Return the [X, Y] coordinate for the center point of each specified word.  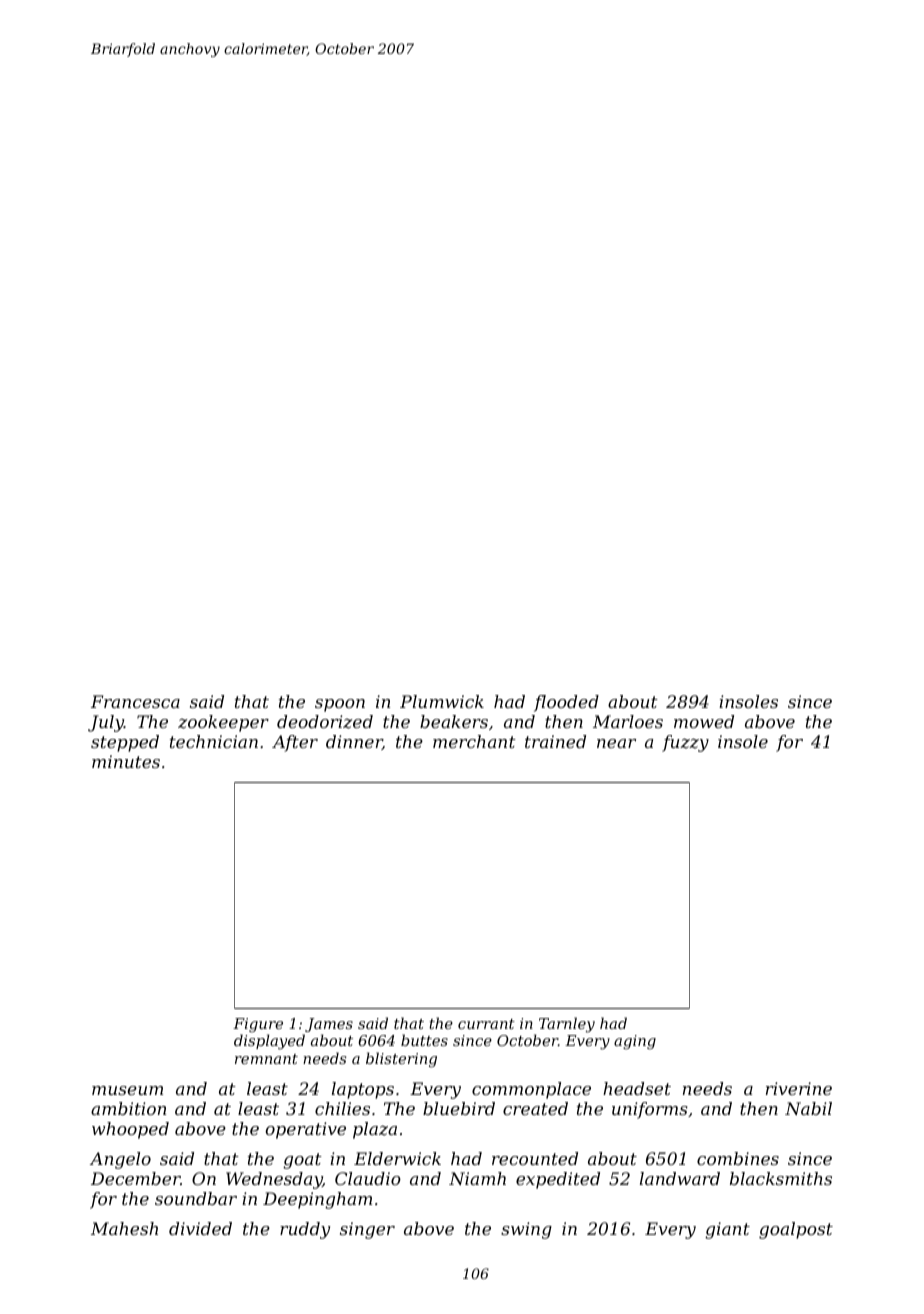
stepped [125, 743]
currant [486, 1024]
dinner [354, 742]
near [616, 743]
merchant [474, 741]
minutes [126, 761]
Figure [258, 1025]
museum [127, 1090]
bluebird [459, 1108]
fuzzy [685, 743]
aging [635, 1042]
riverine [799, 1088]
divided [200, 1228]
